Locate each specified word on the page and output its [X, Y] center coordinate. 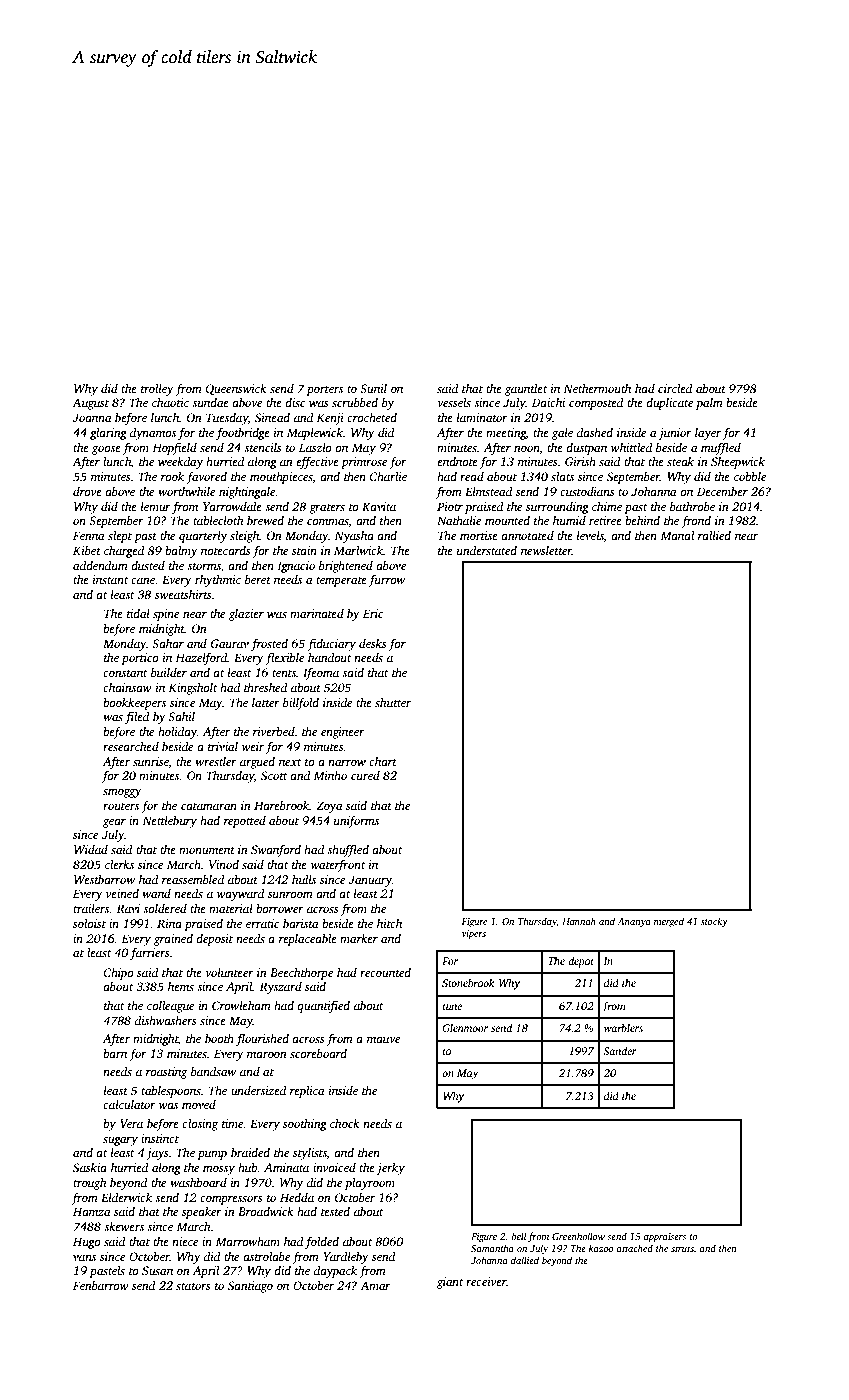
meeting [506, 434]
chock [345, 1123]
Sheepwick [738, 463]
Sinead [272, 417]
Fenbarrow [101, 1285]
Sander [620, 1050]
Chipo [119, 974]
